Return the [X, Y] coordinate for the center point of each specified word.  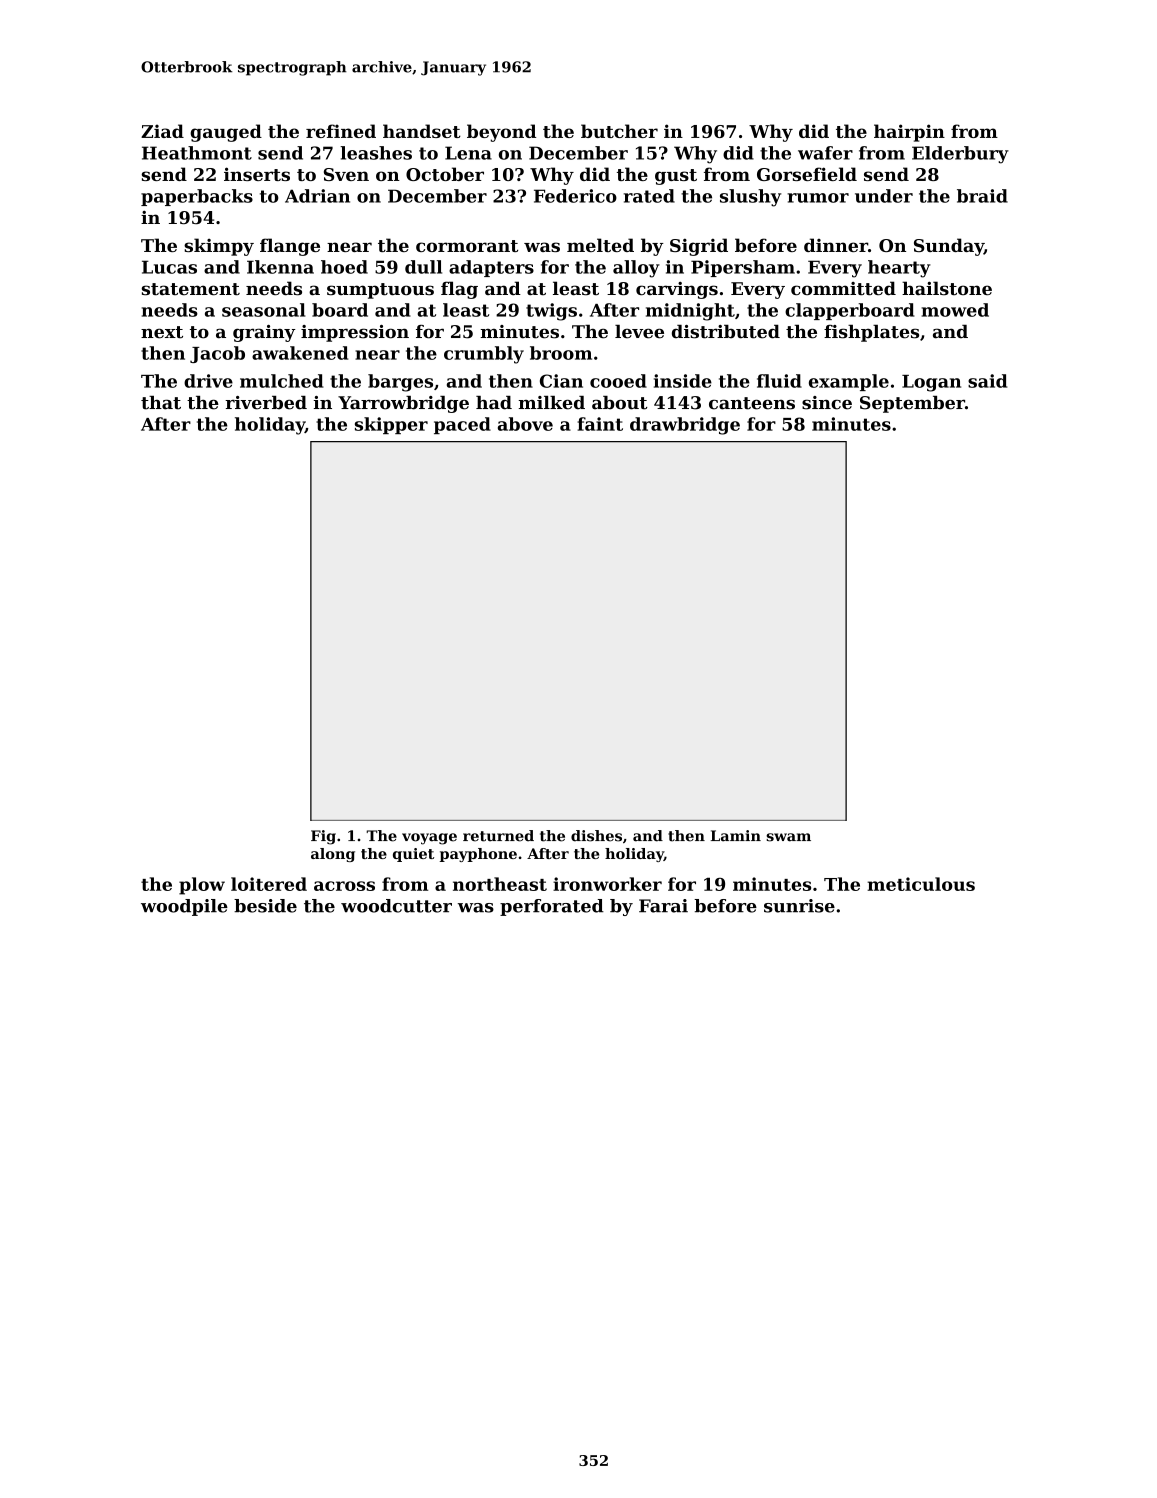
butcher [619, 131]
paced [462, 425]
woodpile [184, 907]
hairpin [909, 133]
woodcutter [396, 906]
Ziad [162, 131]
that [161, 403]
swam [788, 837]
